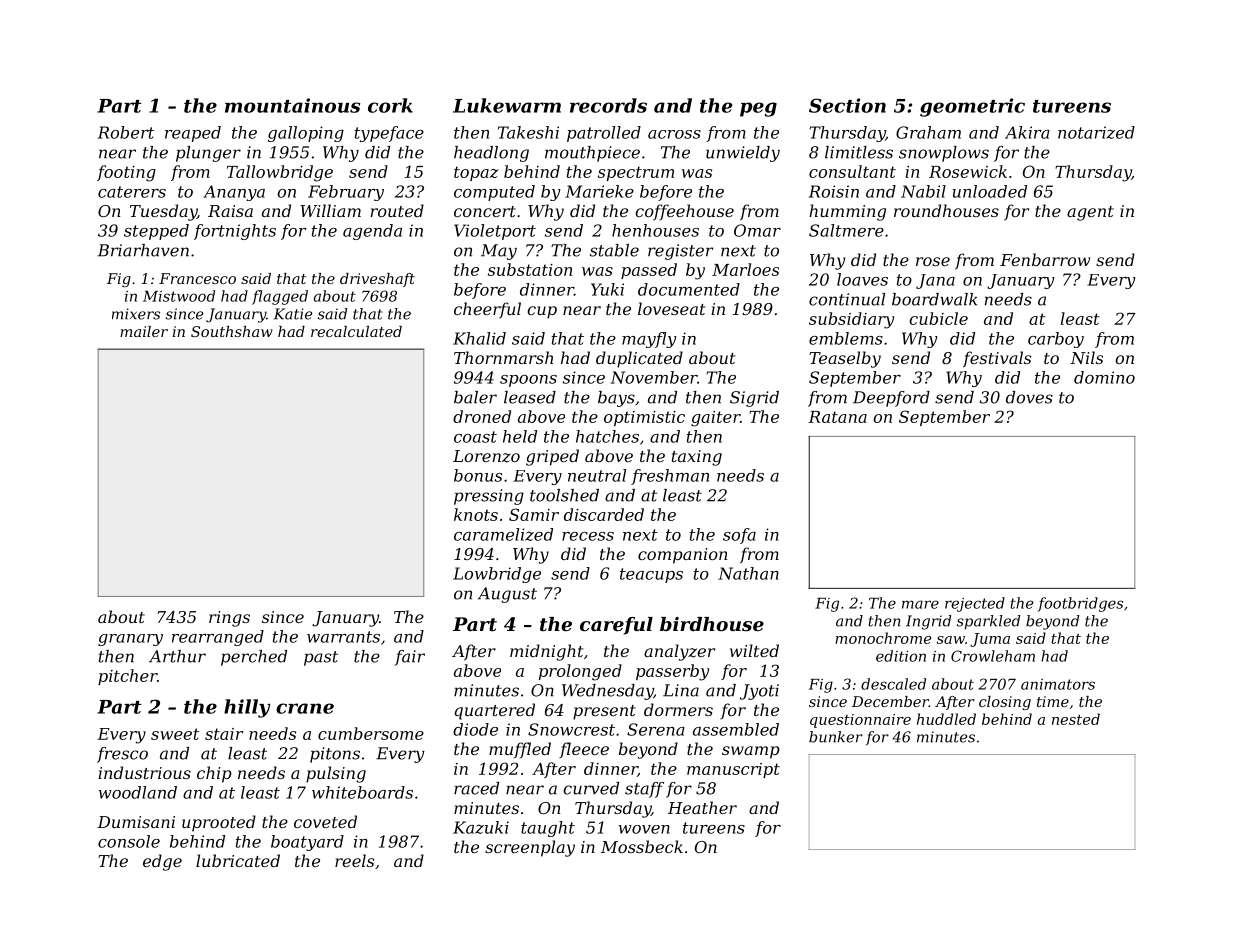 The width and height of the page is (1233, 952). I want to click on Dumisani, so click(136, 822).
